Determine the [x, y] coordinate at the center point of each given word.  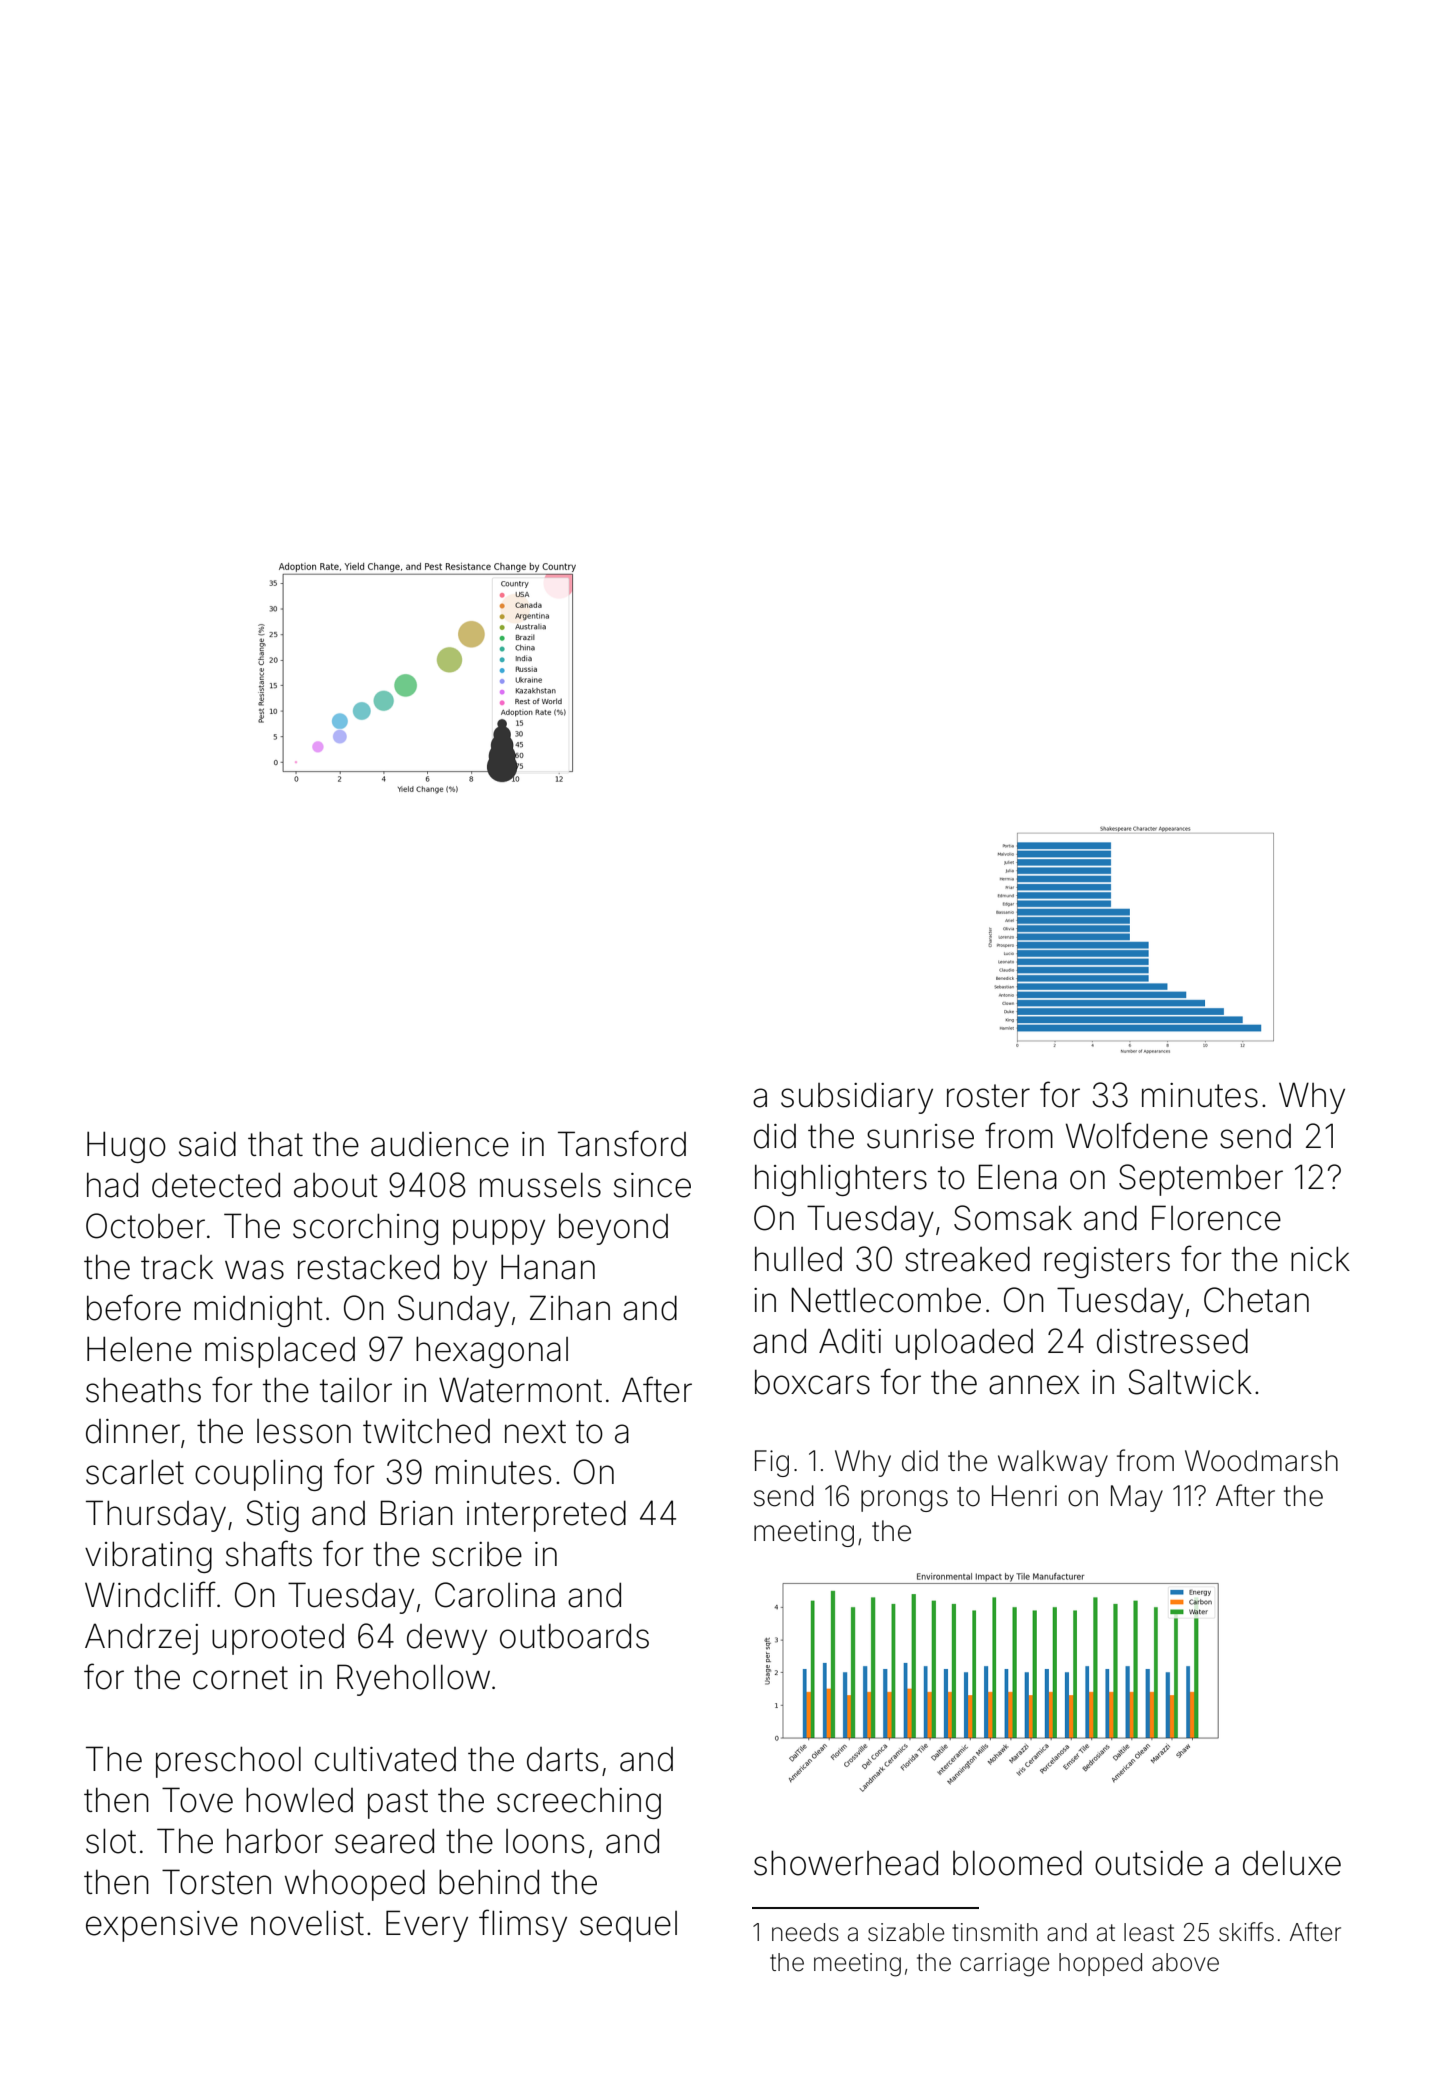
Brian [416, 1513]
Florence [1216, 1218]
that [275, 1144]
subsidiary [857, 1098]
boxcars [812, 1382]
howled [299, 1800]
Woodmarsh [1261, 1461]
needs [805, 1932]
